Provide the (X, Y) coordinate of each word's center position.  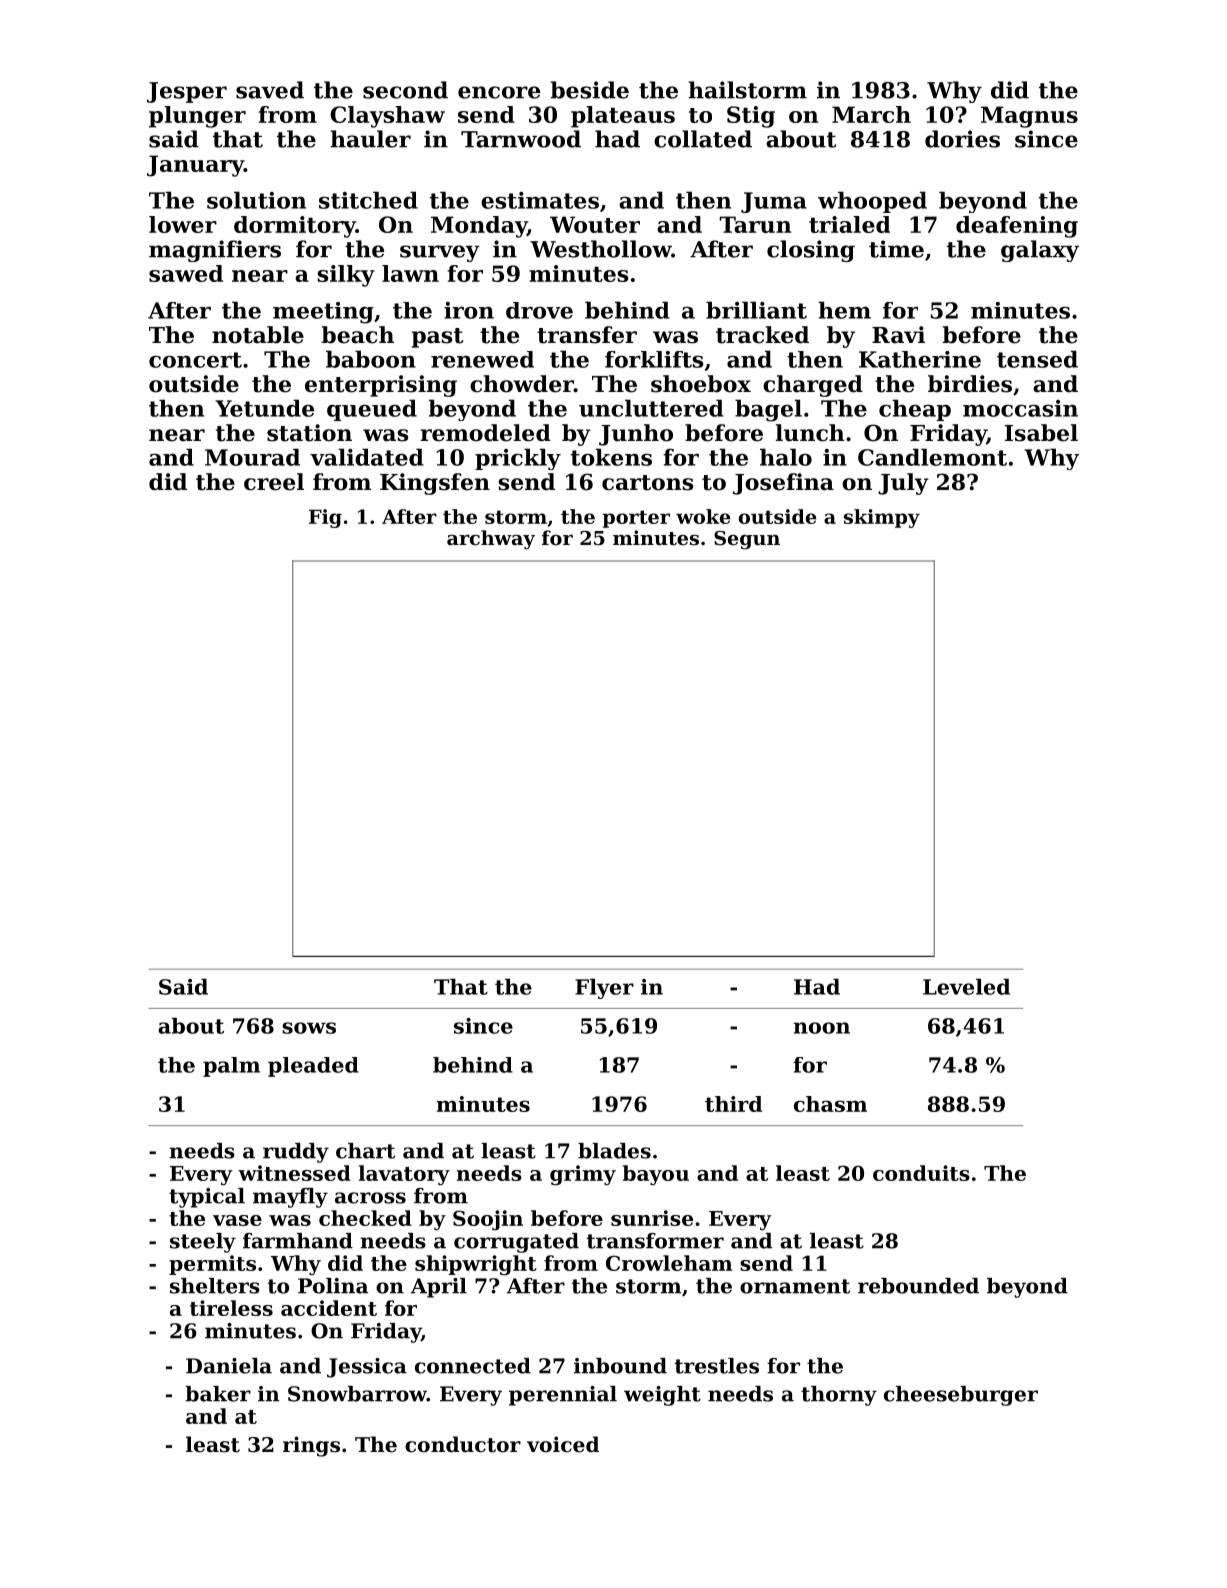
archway (491, 539)
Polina (333, 1286)
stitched (368, 200)
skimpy (882, 518)
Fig (325, 518)
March (871, 114)
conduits (921, 1173)
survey (440, 253)
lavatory (404, 1175)
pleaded (313, 1067)
